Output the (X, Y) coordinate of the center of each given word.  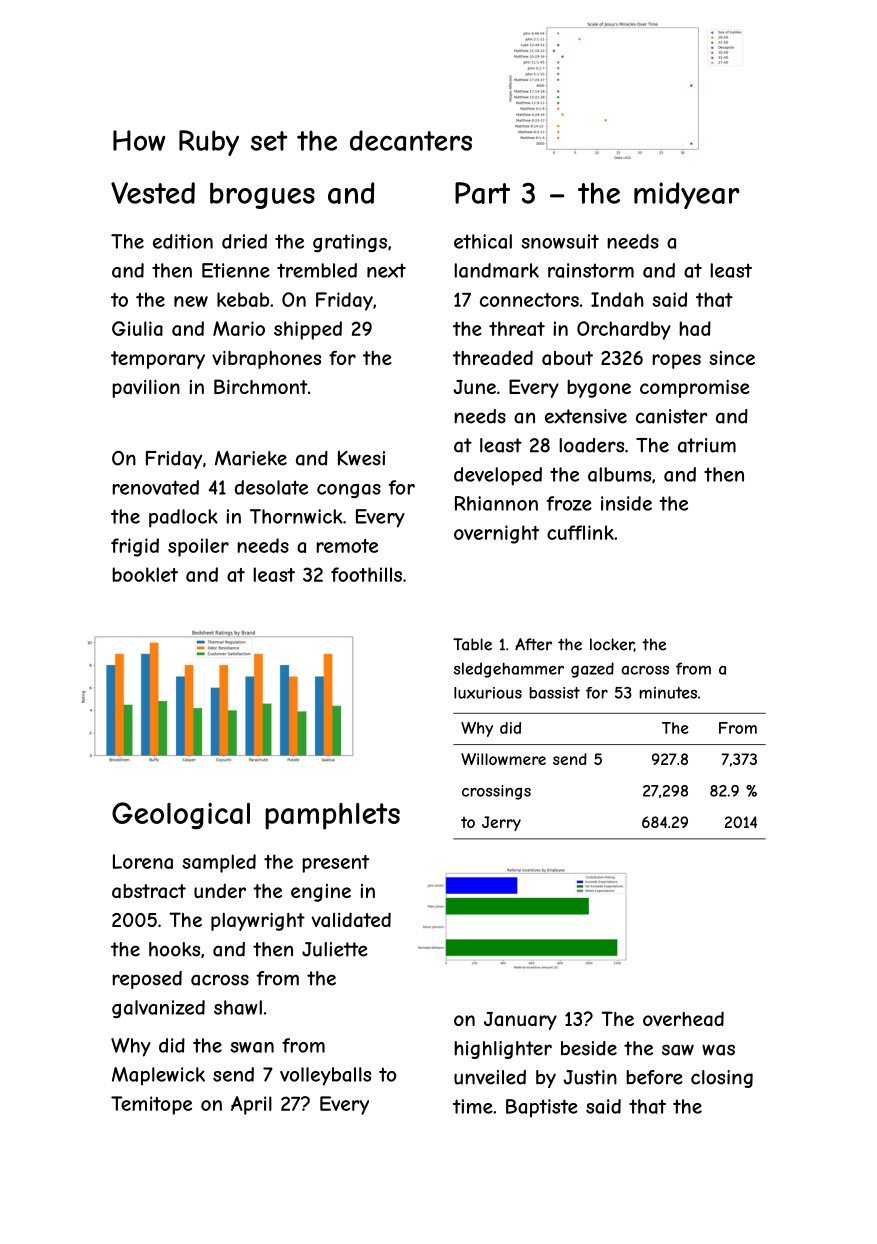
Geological (181, 815)
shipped (308, 330)
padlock (183, 518)
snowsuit (560, 241)
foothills (366, 574)
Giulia (137, 328)
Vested (153, 193)
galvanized (158, 1009)
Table (472, 644)
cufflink (580, 532)
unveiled (490, 1077)
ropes (676, 361)
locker (612, 645)
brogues (262, 195)
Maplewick (158, 1076)
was (718, 1050)
